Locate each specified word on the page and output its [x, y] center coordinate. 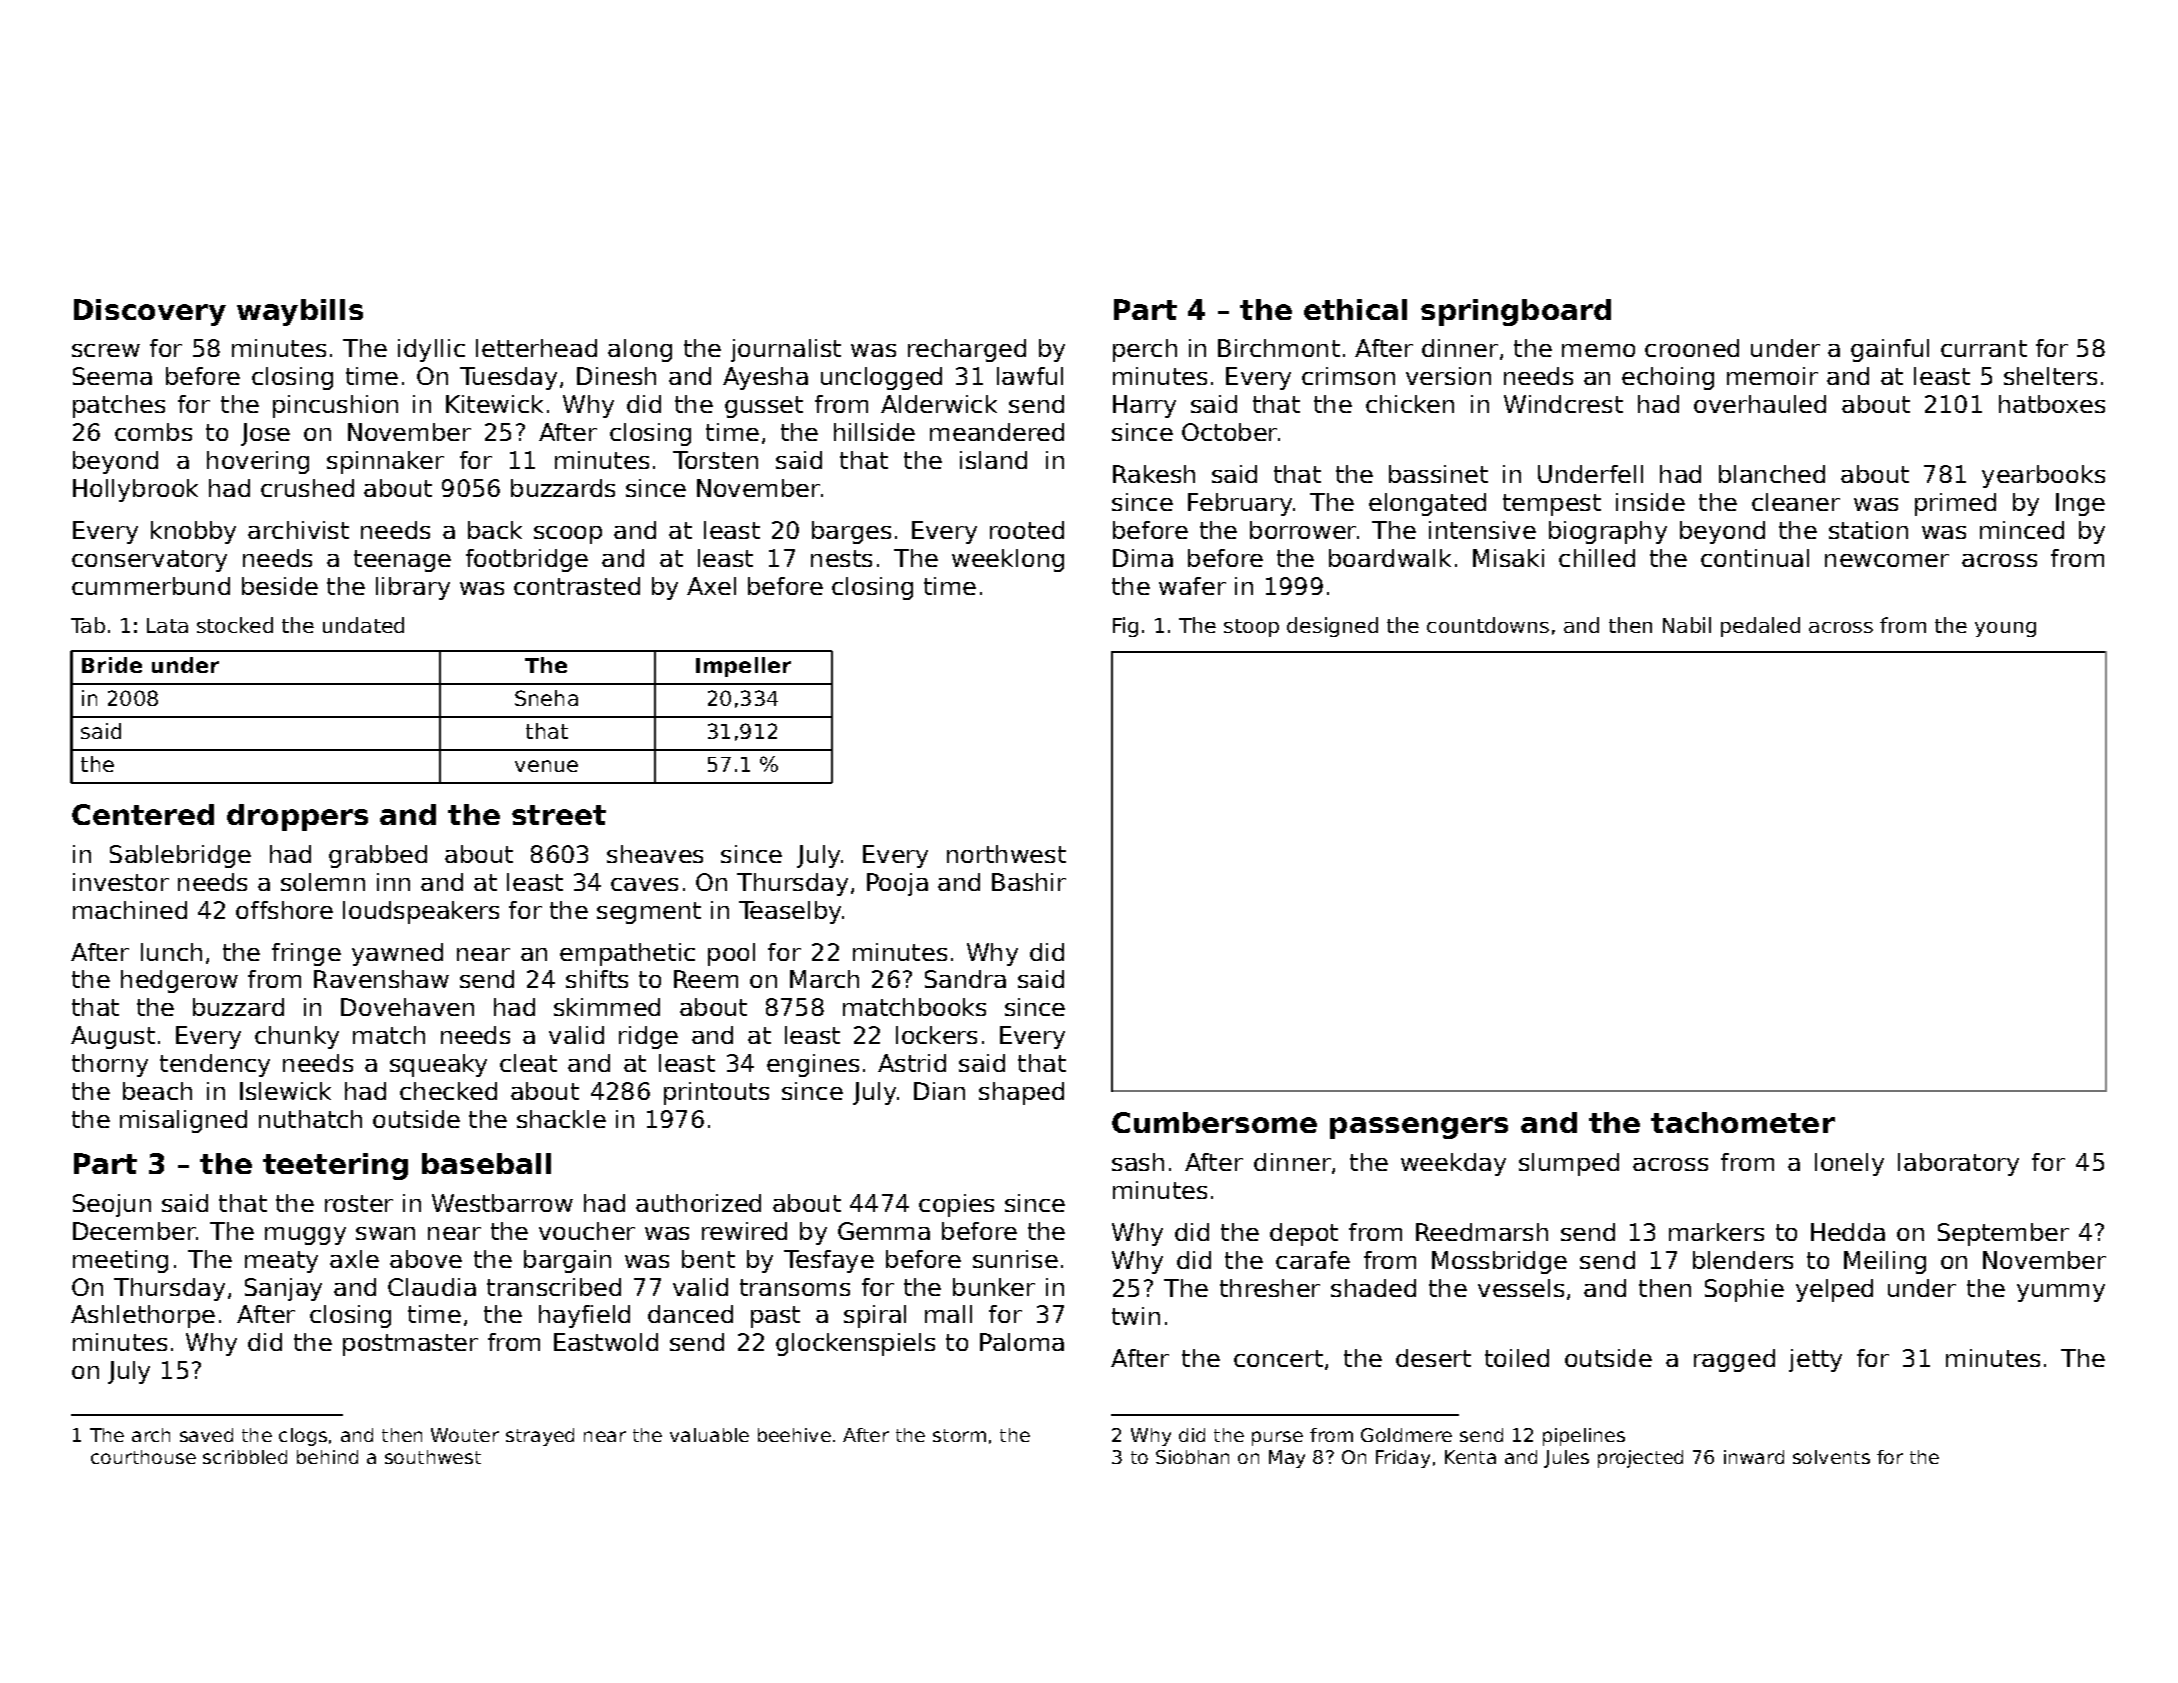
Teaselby [790, 912]
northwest [1006, 854]
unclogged [881, 378]
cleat [528, 1063]
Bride [112, 665]
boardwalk [1390, 558]
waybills [300, 312]
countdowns [1488, 625]
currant [1984, 348]
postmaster [410, 1345]
